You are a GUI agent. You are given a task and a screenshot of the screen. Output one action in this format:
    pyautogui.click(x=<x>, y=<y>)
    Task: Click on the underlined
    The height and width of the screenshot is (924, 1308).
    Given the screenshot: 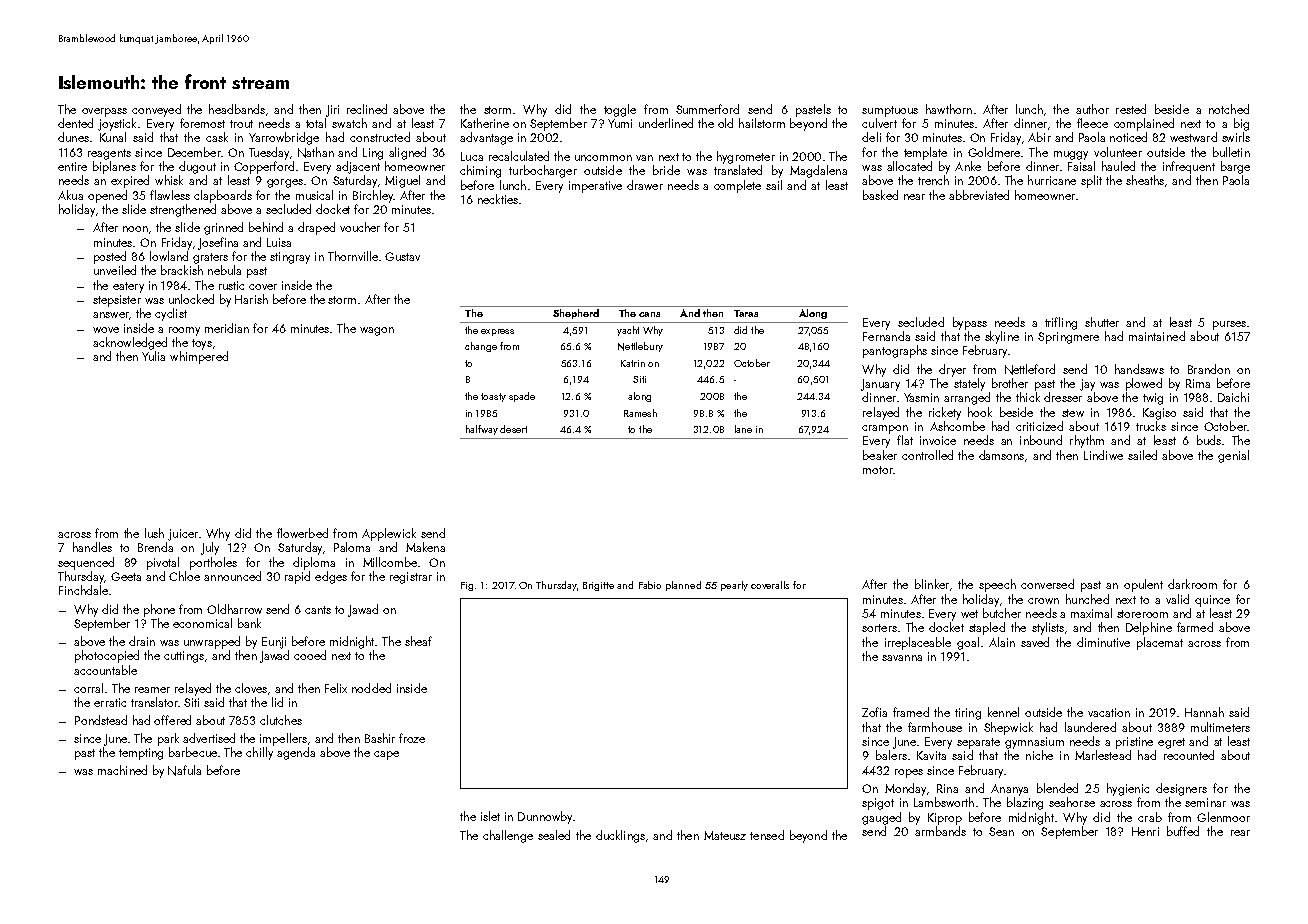 What is the action you would take?
    pyautogui.click(x=666, y=123)
